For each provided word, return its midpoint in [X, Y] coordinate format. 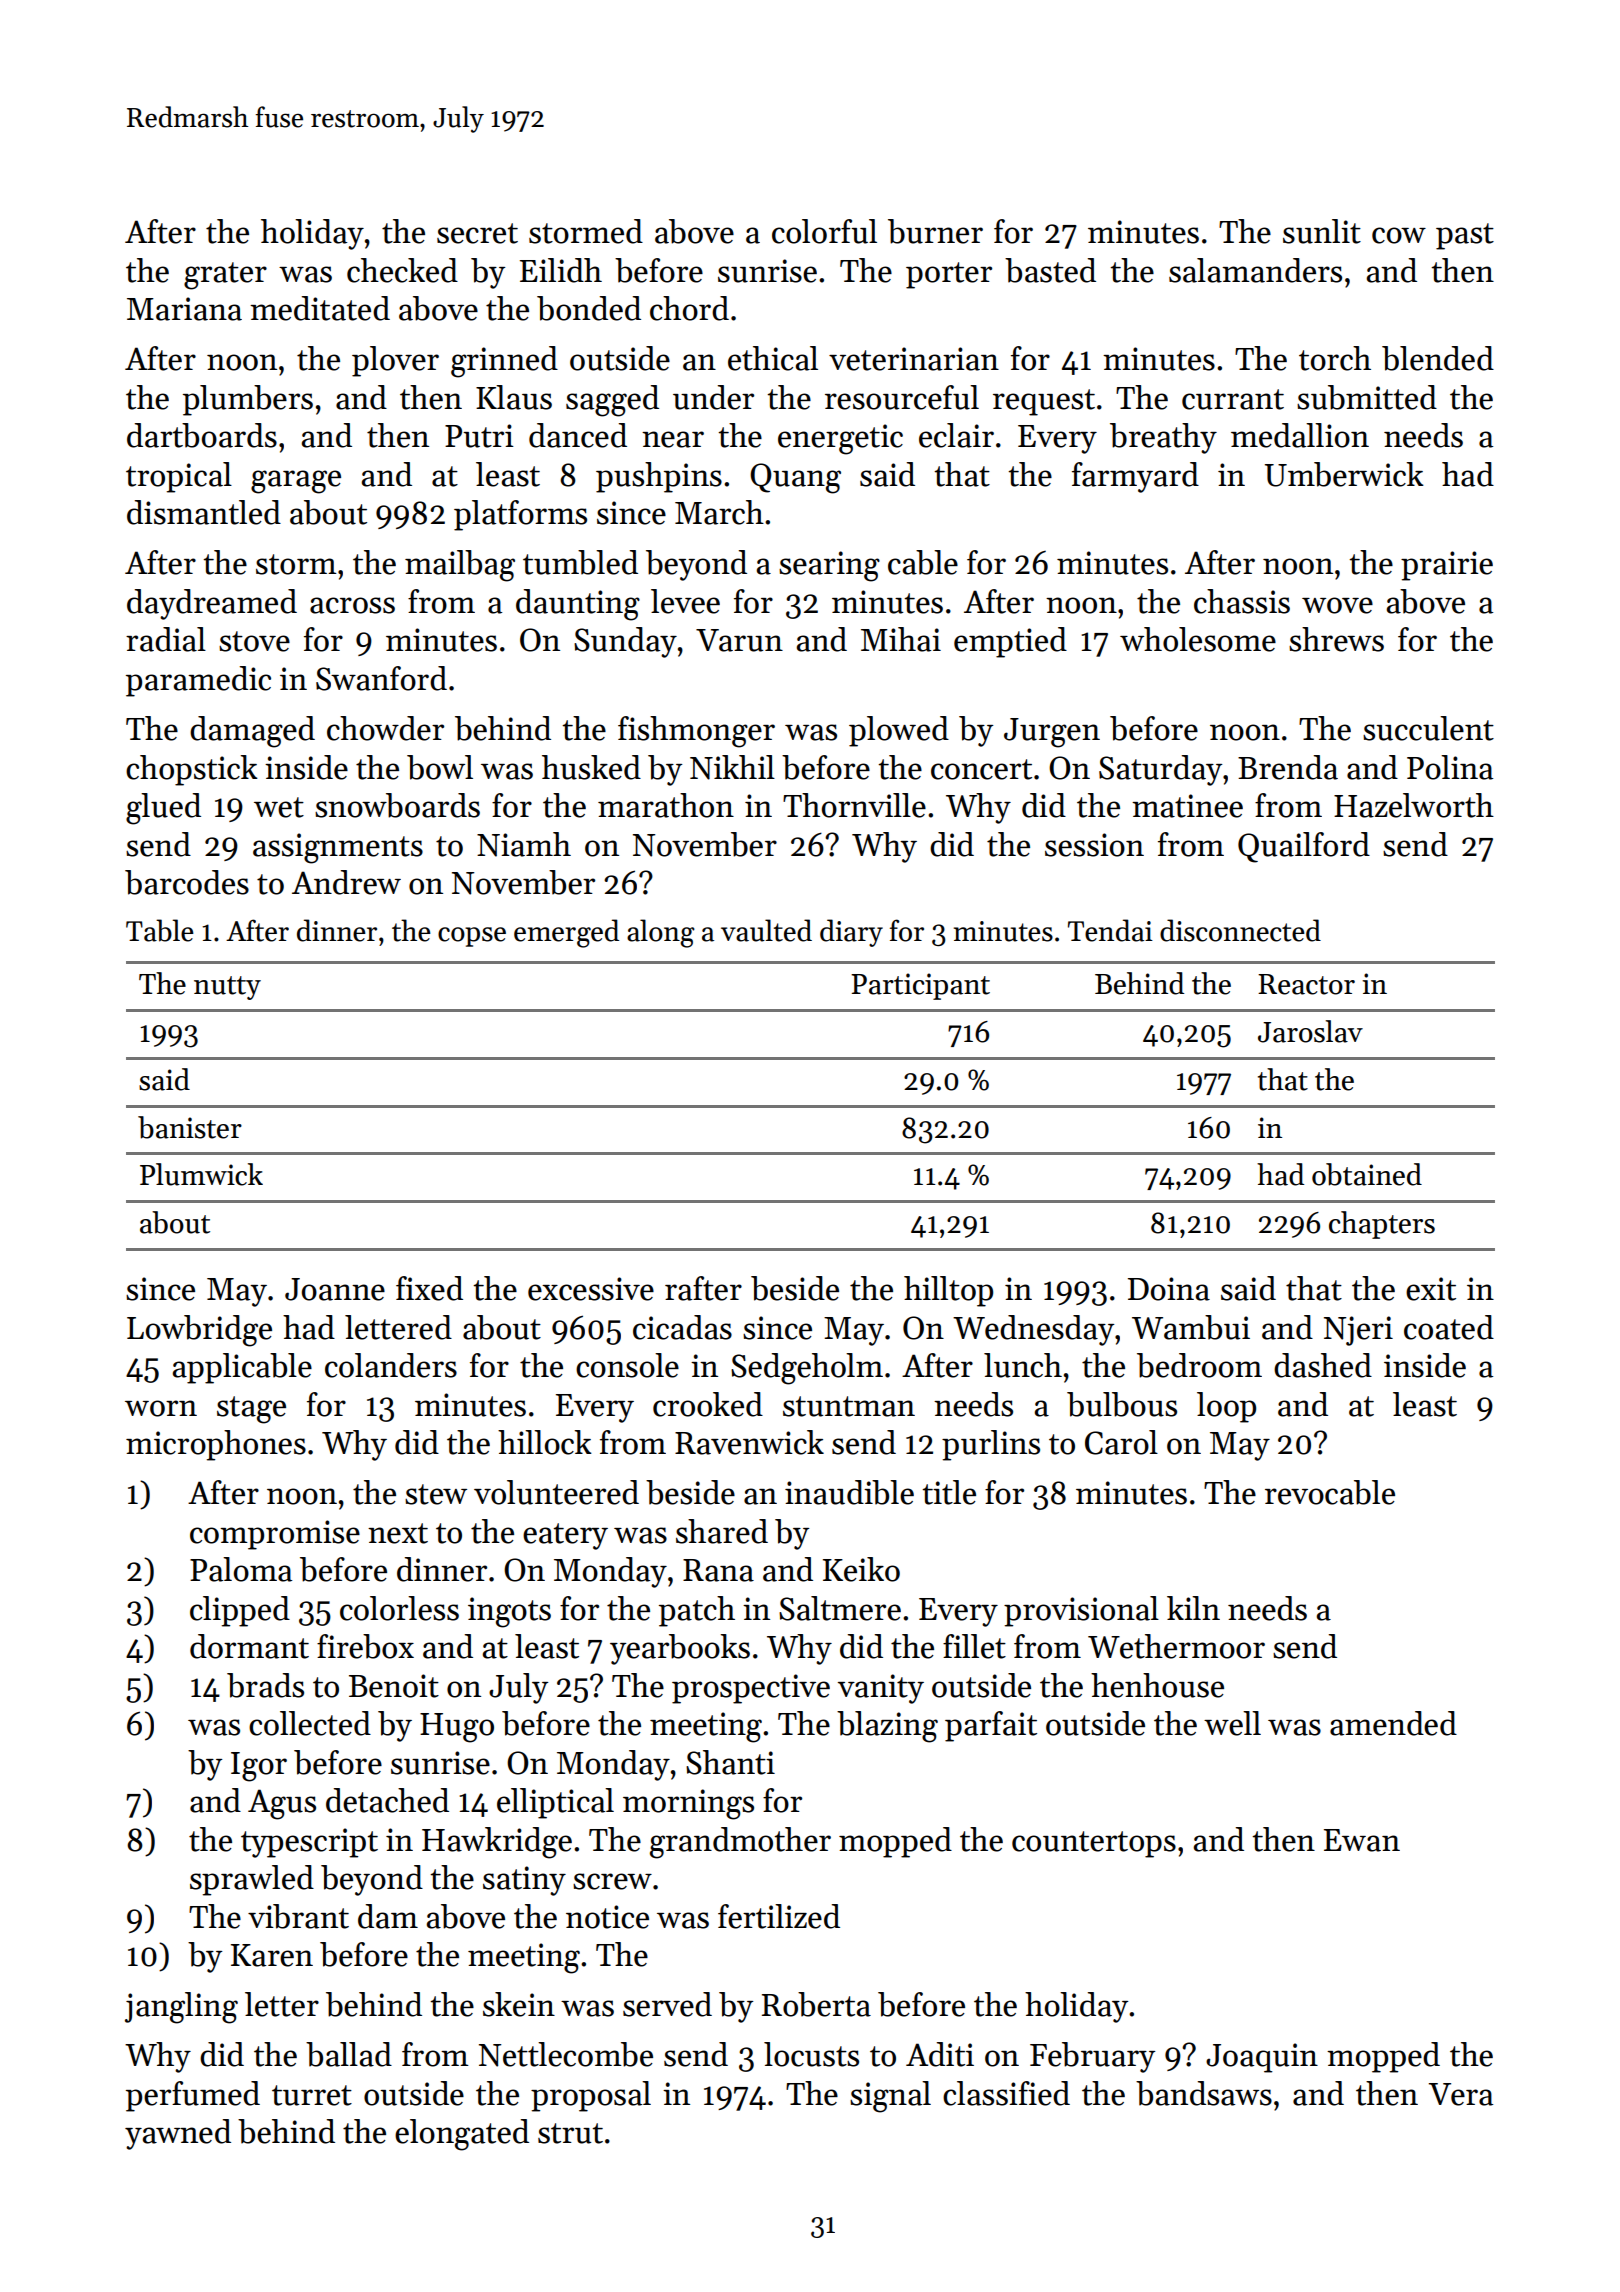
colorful [824, 231]
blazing [887, 1727]
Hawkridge [497, 1843]
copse [472, 937]
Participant [920, 986]
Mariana [184, 309]
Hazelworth [1414, 805]
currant [1233, 399]
